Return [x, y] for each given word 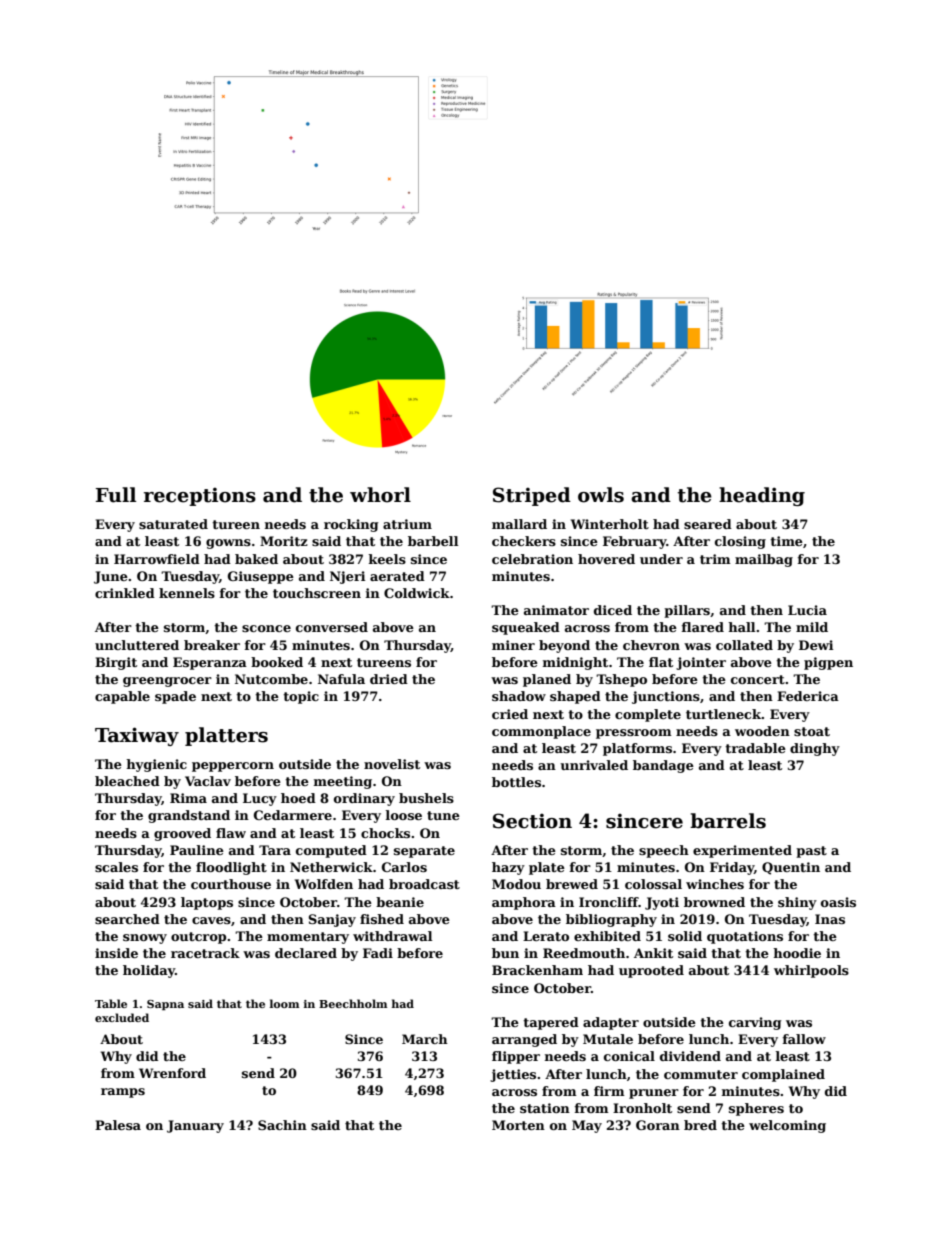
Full [116, 495]
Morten [518, 1125]
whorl [380, 495]
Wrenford [172, 1073]
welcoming [787, 1126]
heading [762, 496]
